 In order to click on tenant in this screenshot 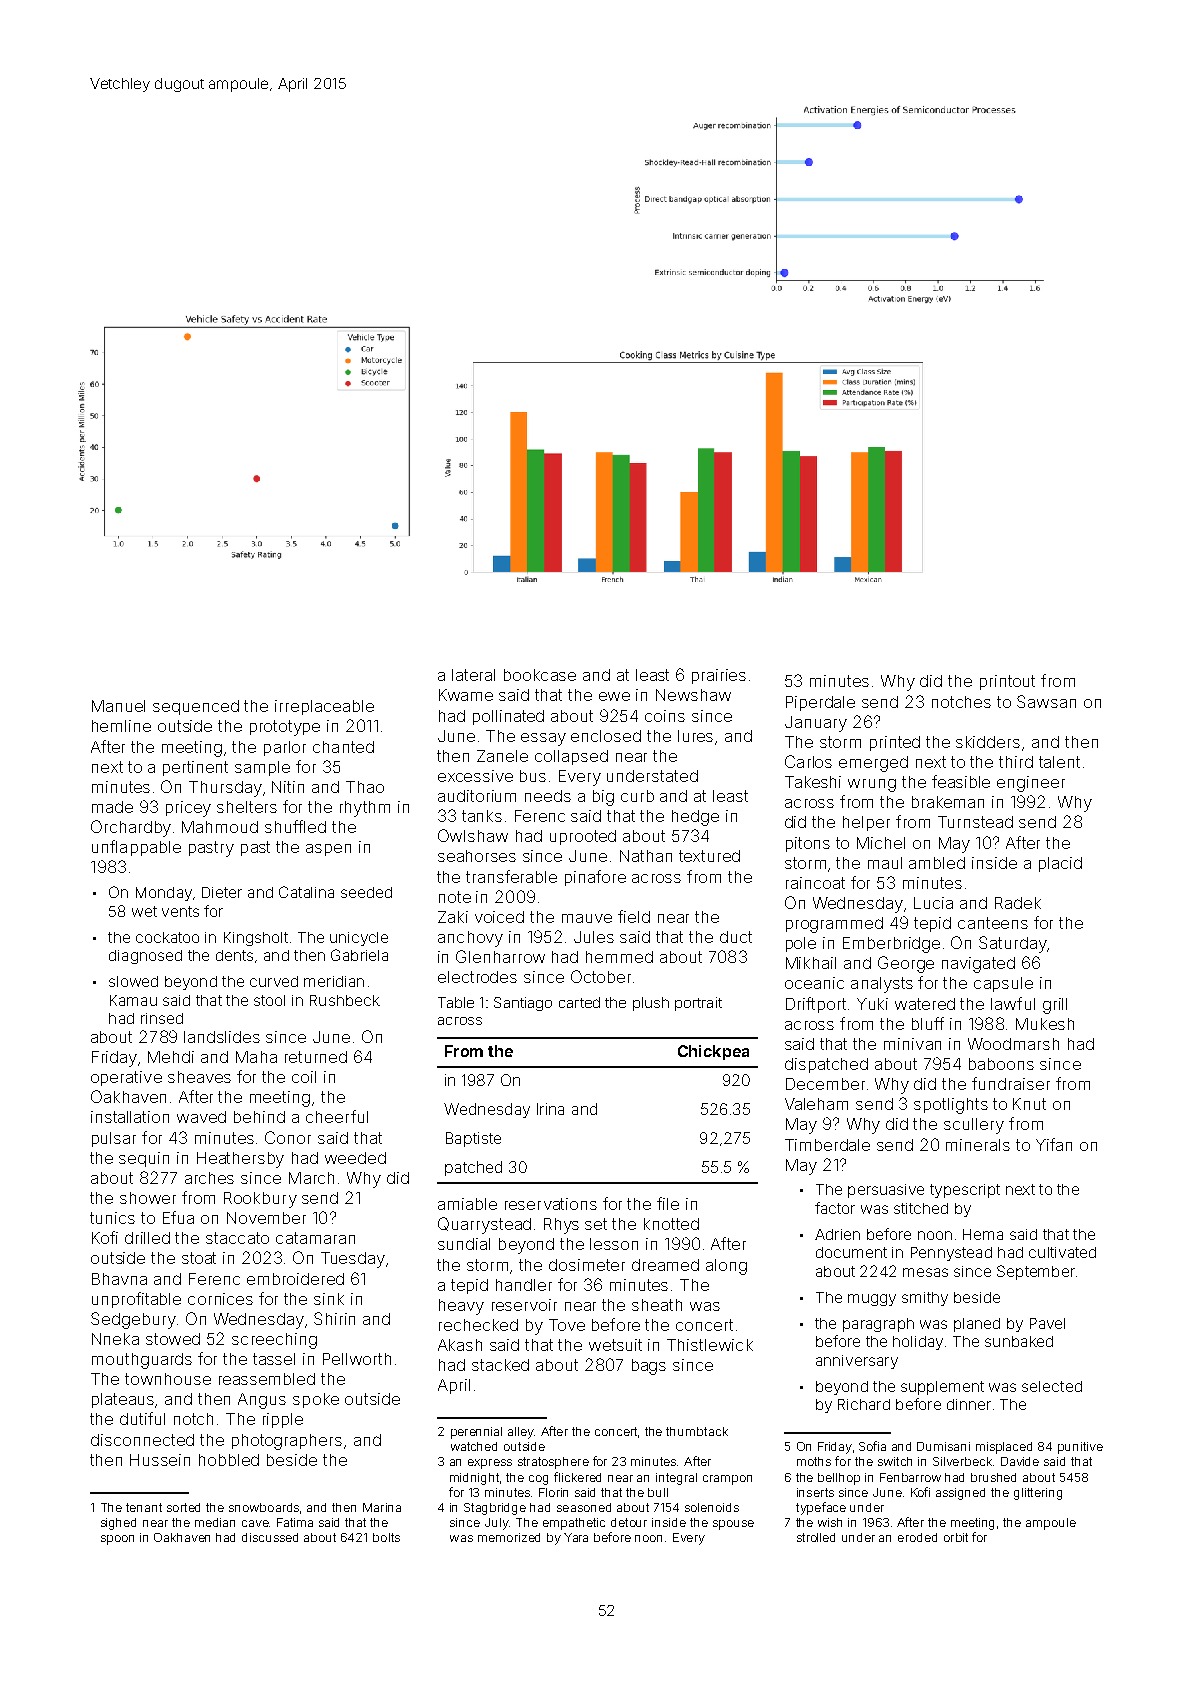, I will do `click(144, 1507)`.
